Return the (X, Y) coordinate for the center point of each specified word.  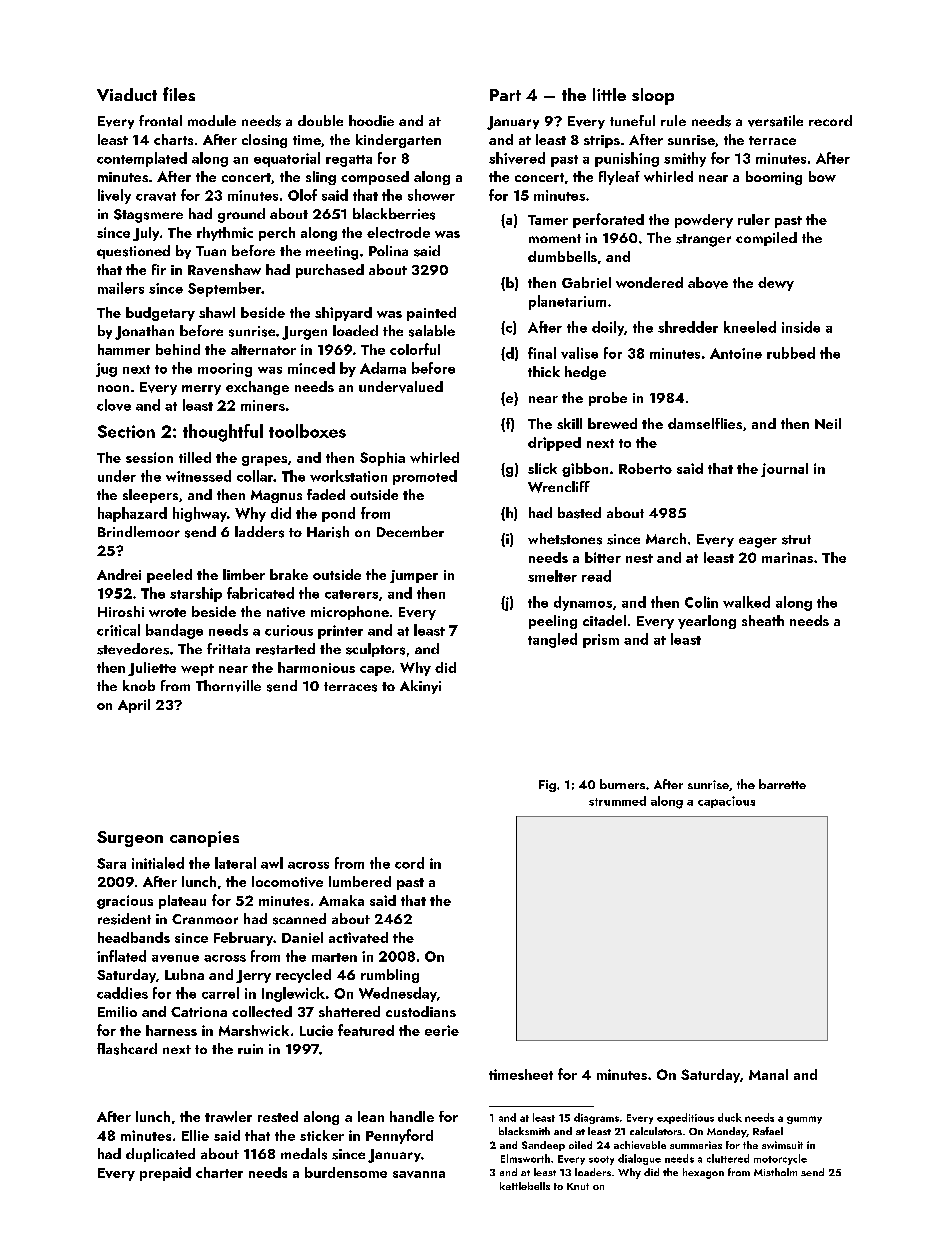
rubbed (791, 353)
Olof (302, 195)
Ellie (195, 1135)
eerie (442, 1030)
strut (796, 540)
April (134, 706)
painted (431, 314)
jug (106, 370)
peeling (553, 622)
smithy (685, 159)
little (609, 94)
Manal (768, 1074)
